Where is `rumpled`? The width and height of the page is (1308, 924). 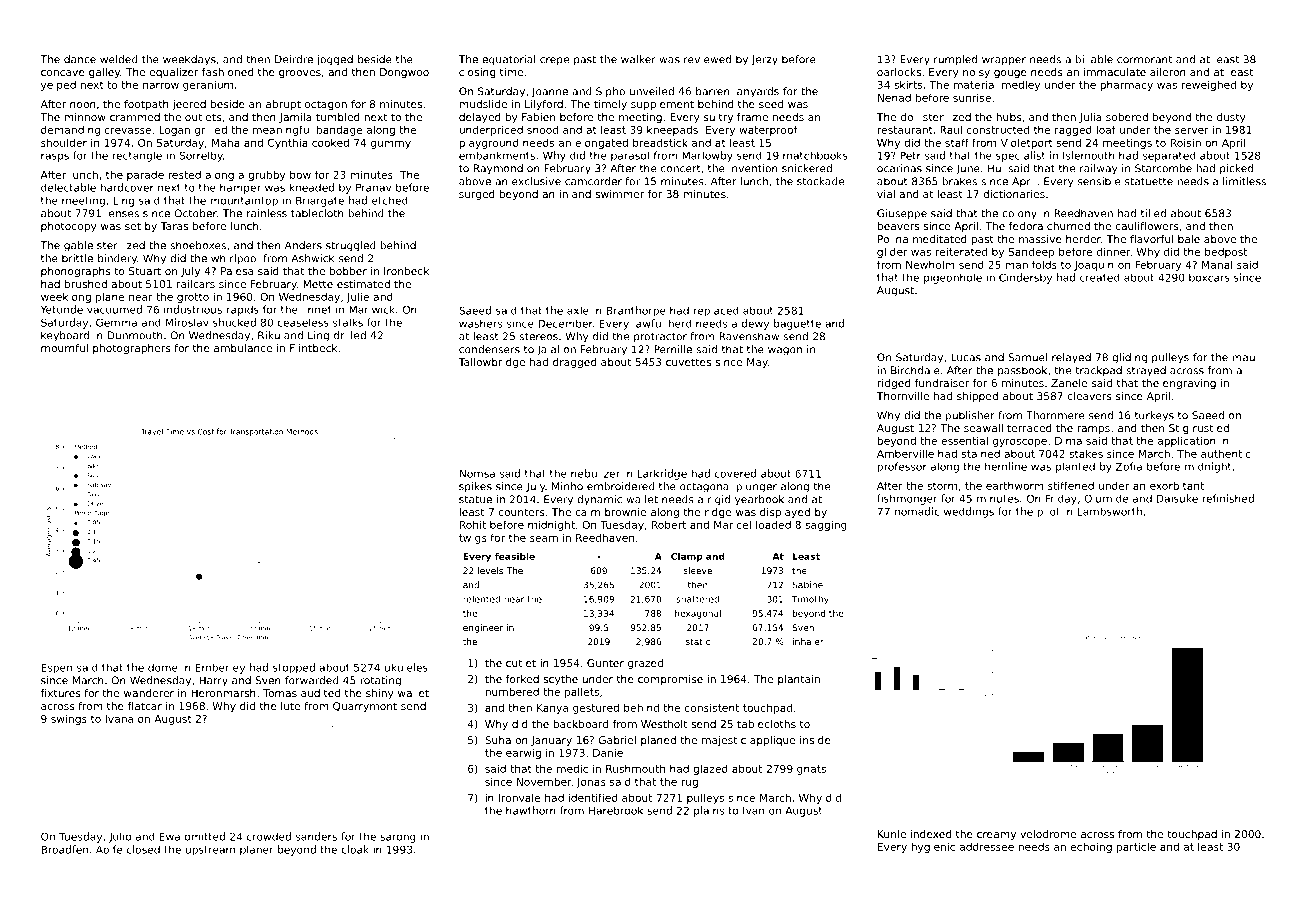
rumpled is located at coordinates (955, 60).
